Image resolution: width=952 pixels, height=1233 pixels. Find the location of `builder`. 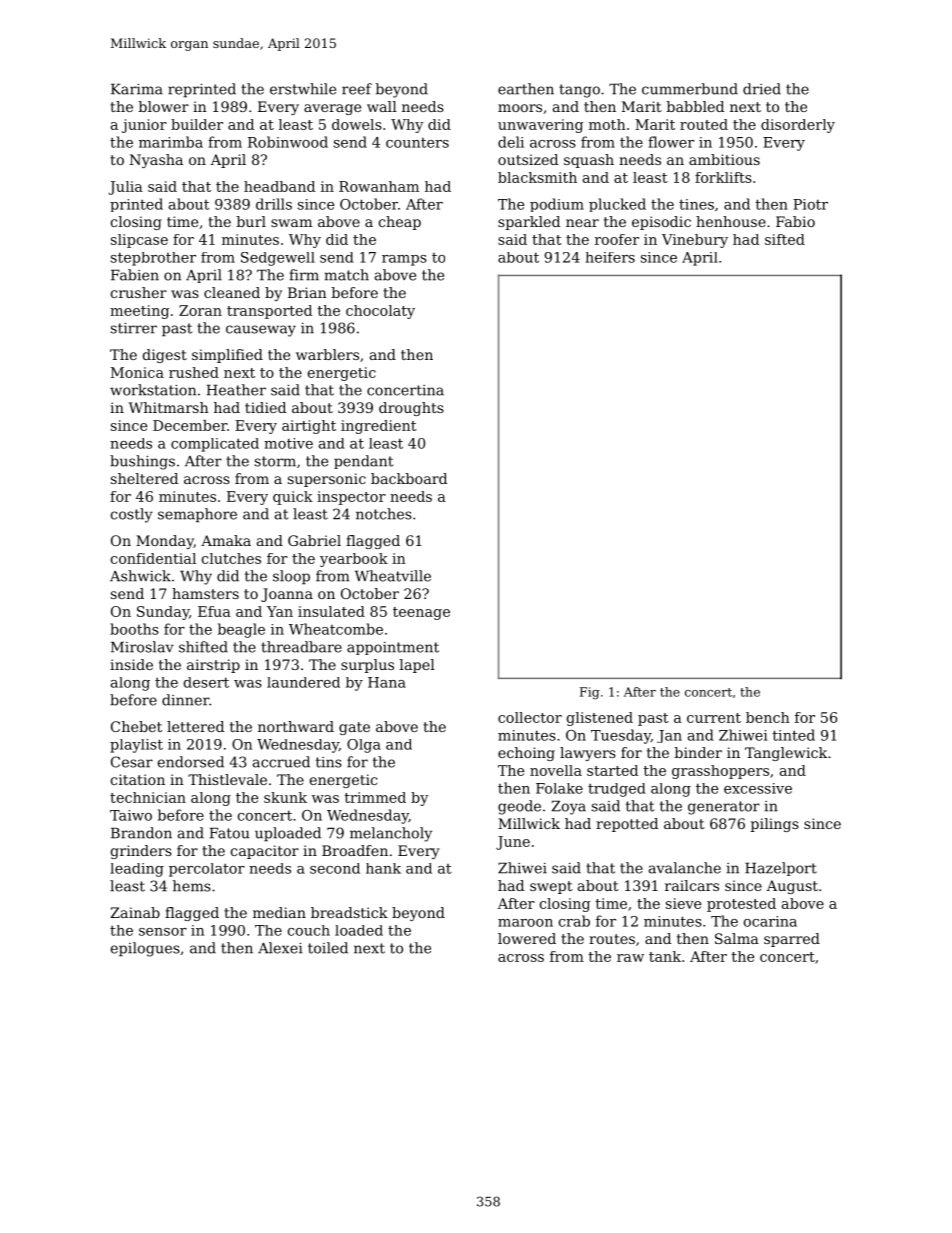

builder is located at coordinates (197, 124).
